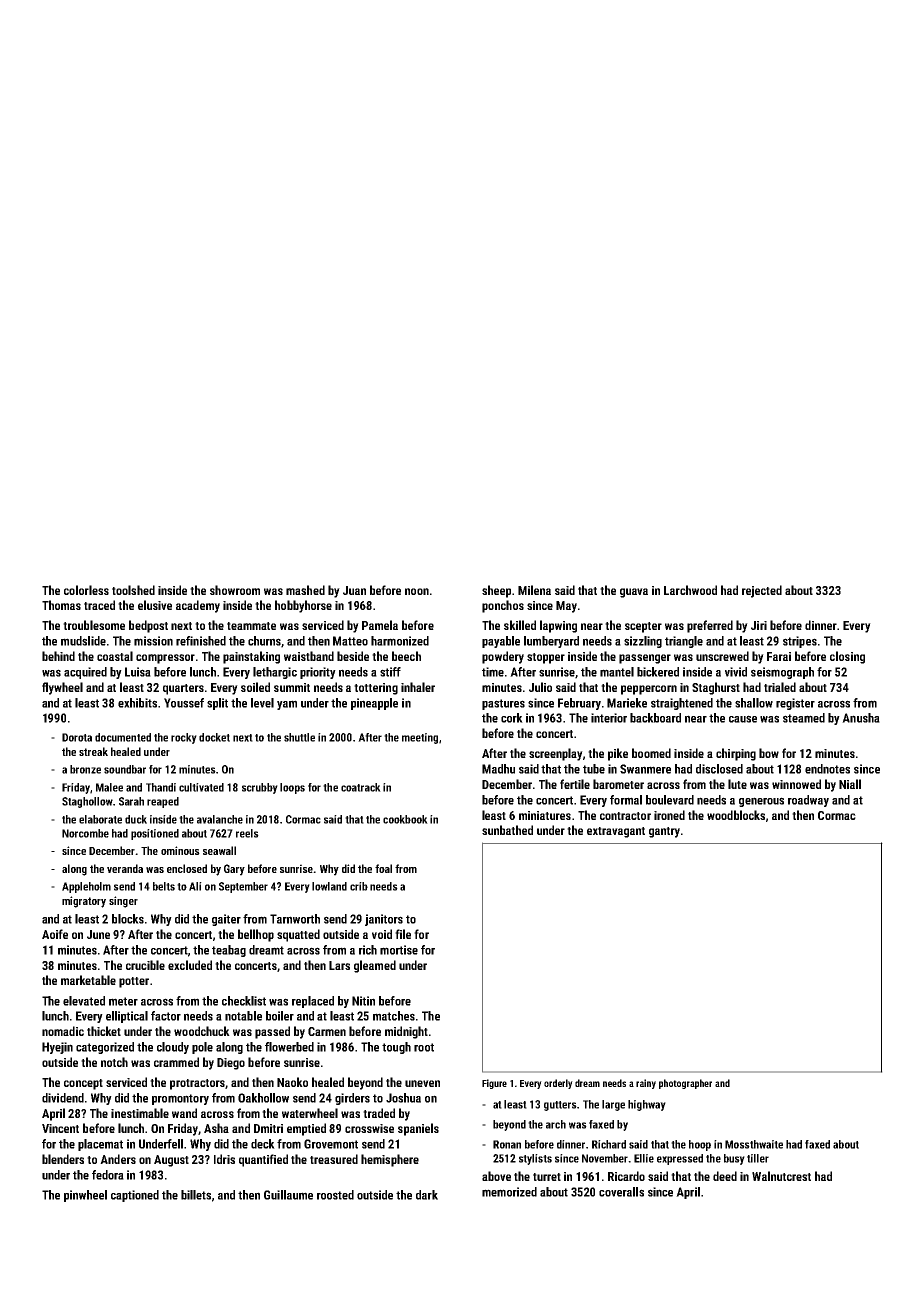 This screenshot has height=1308, width=924. Describe the element at coordinates (115, 656) in the screenshot. I see `coastal` at that location.
